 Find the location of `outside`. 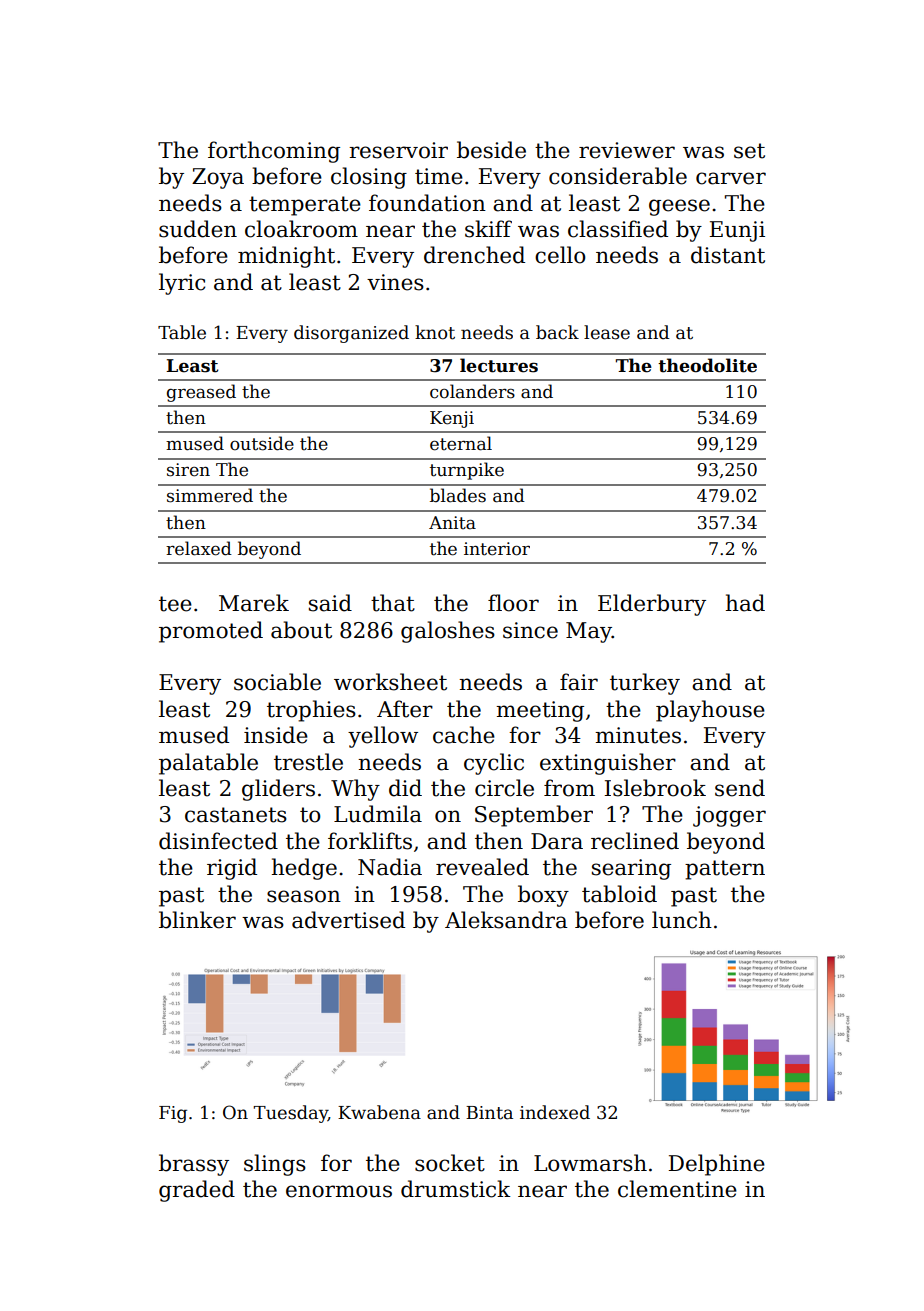

outside is located at coordinates (262, 443).
